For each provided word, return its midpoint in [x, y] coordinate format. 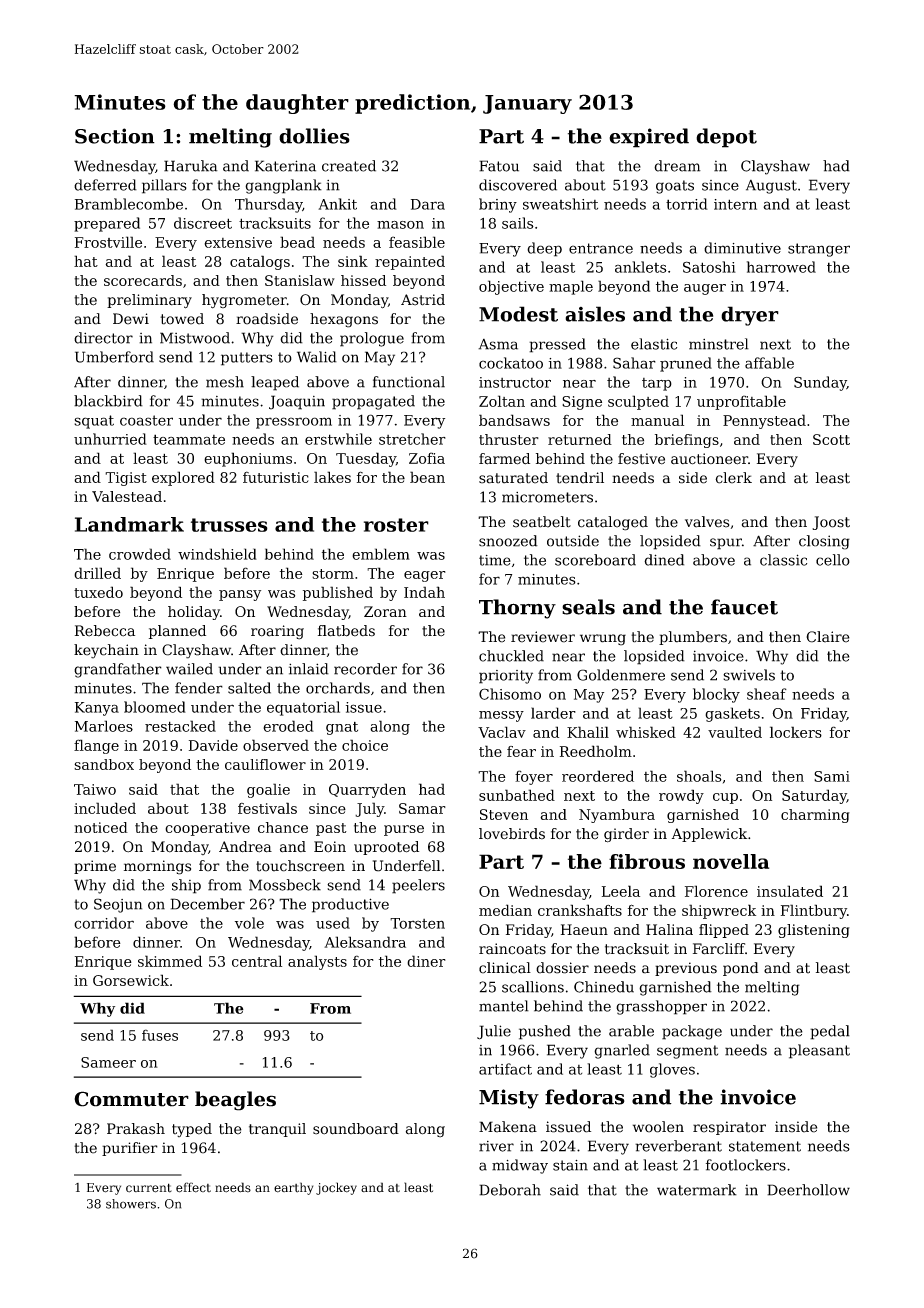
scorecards [143, 280]
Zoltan [502, 401]
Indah [424, 592]
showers [131, 1204]
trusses [229, 525]
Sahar [634, 363]
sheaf [767, 694]
